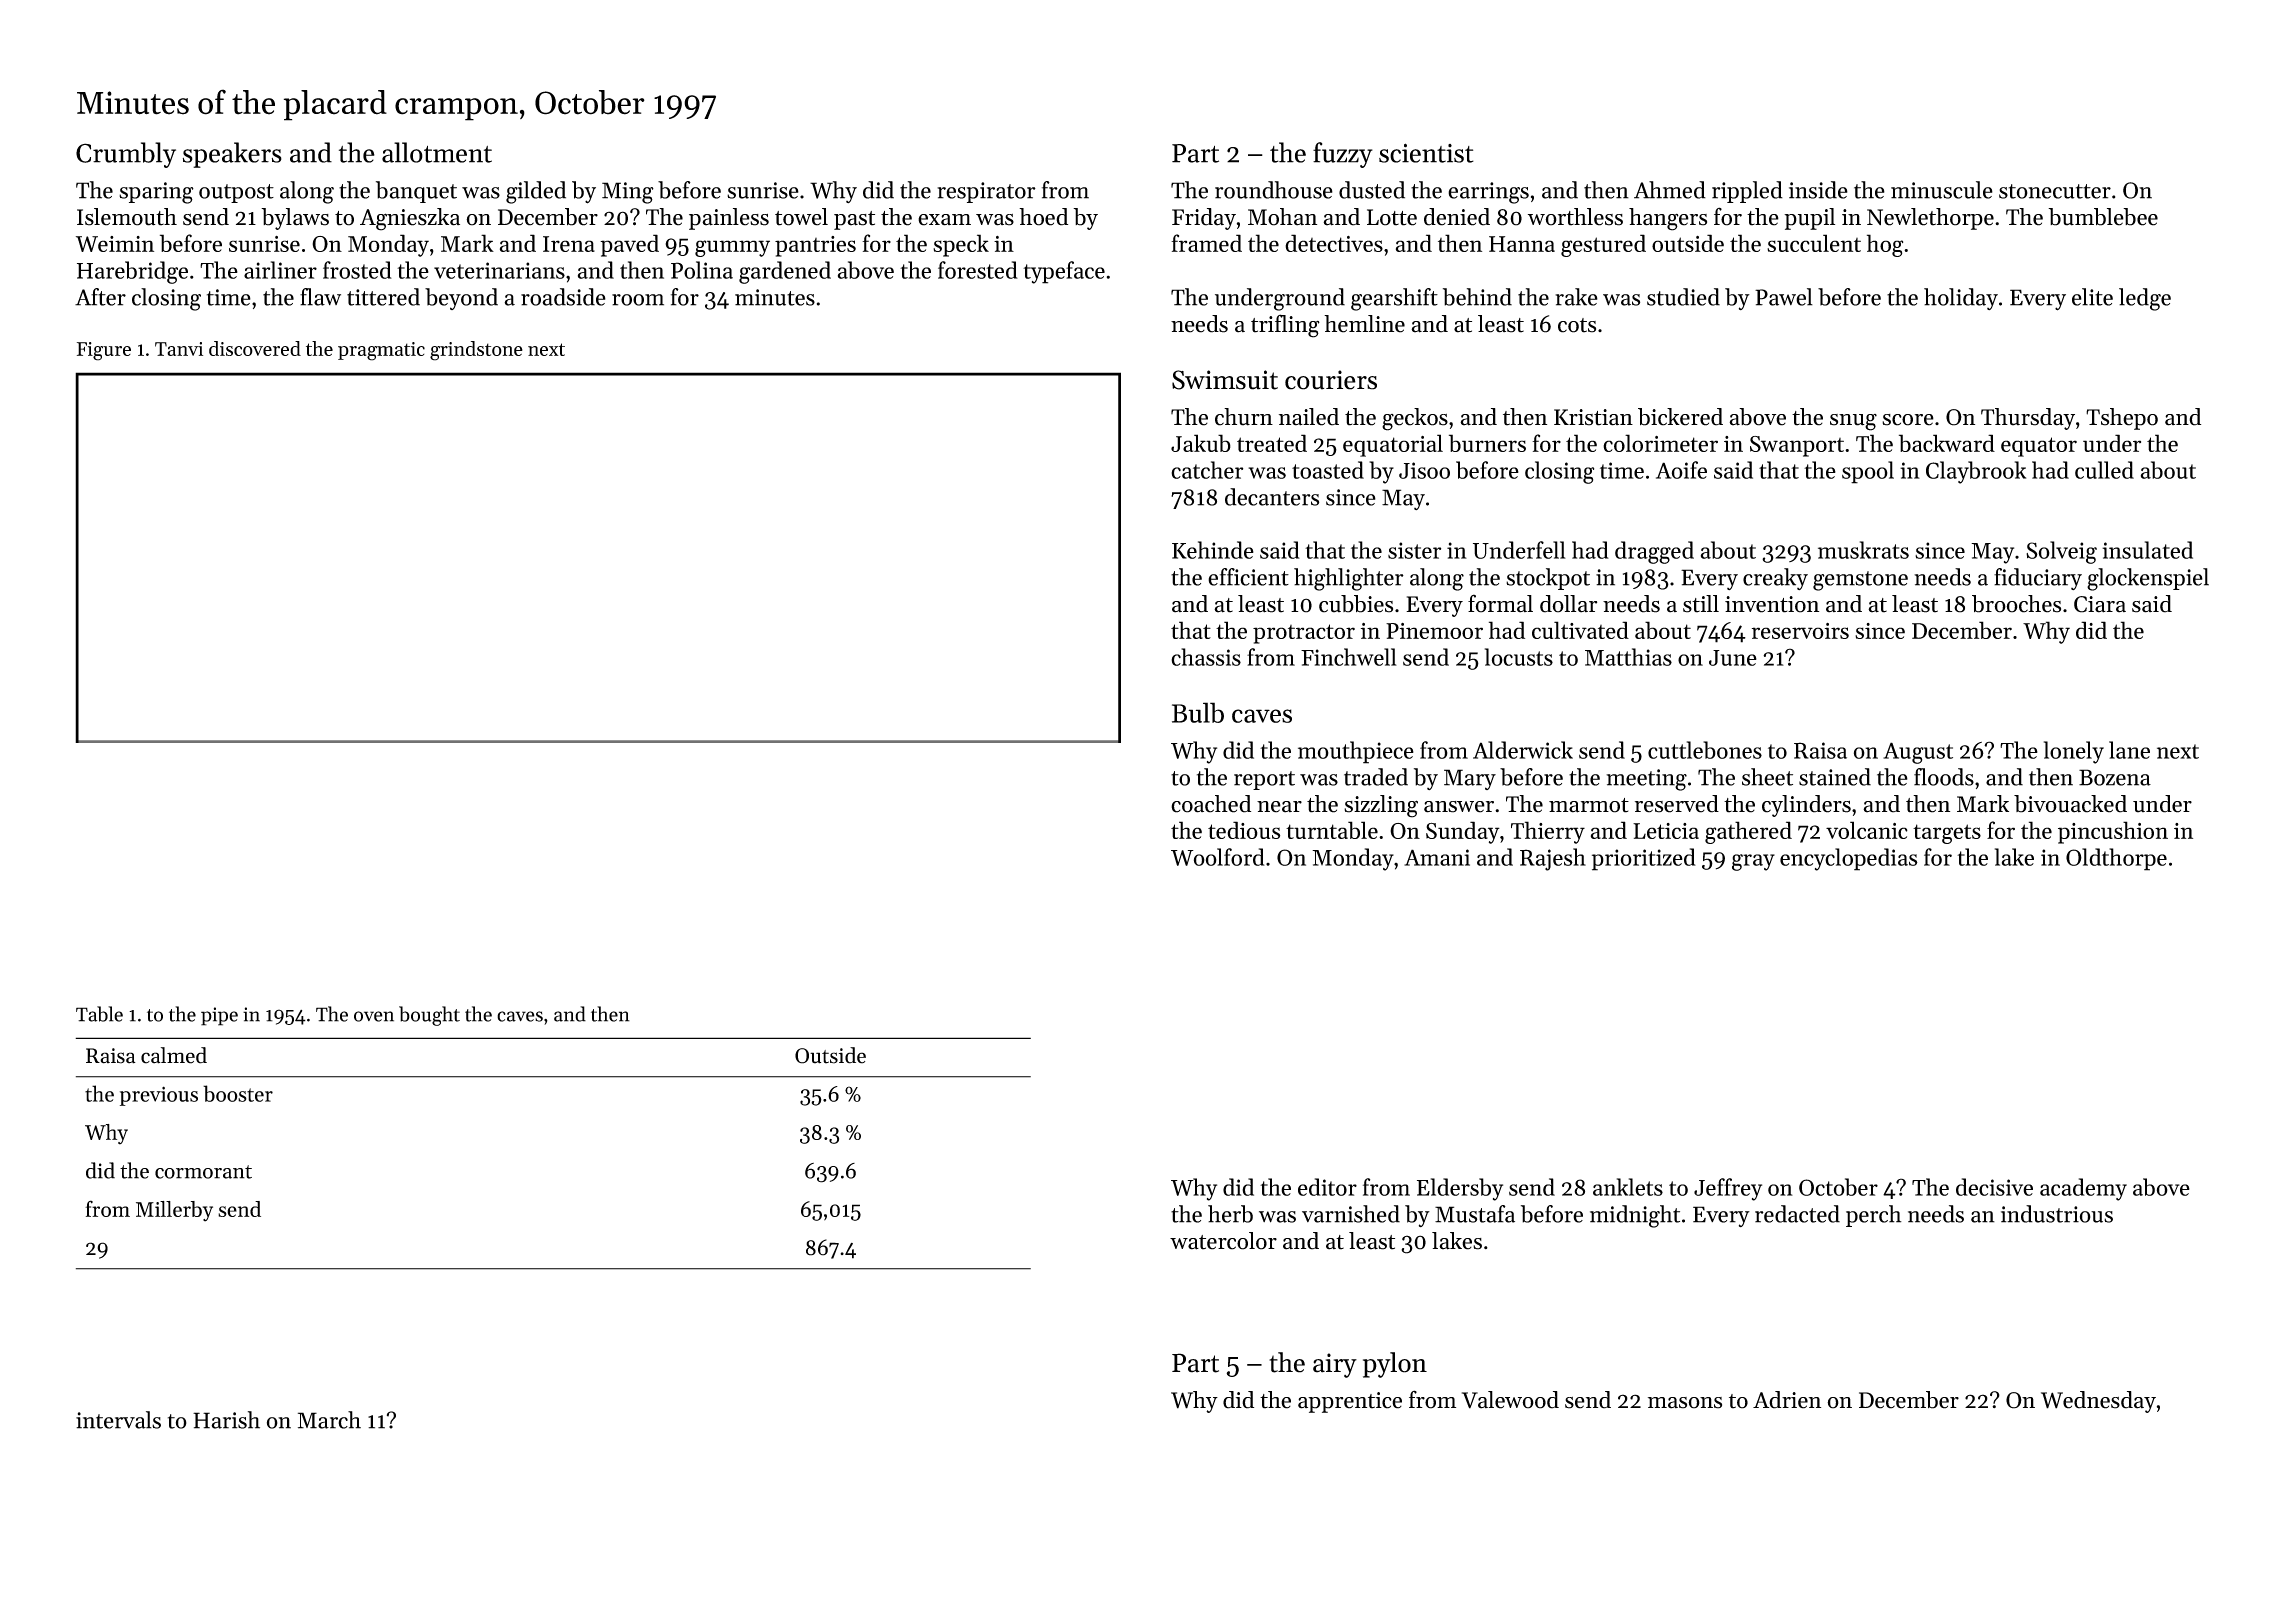  I want to click on pipe, so click(219, 1016).
